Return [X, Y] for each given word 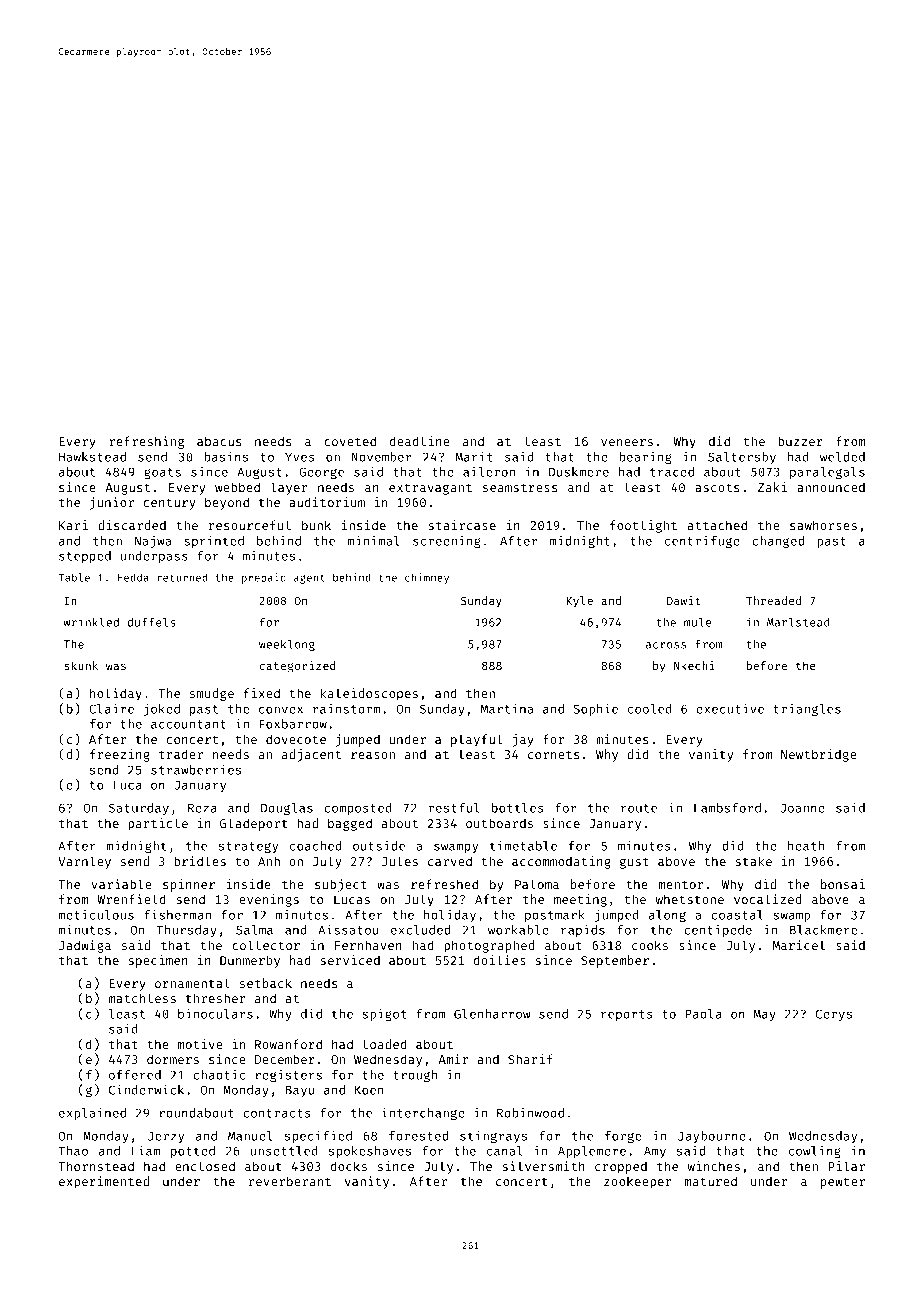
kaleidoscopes [369, 694]
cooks [650, 945]
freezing [120, 755]
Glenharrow [492, 1014]
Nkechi [694, 665]
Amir [453, 1059]
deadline [420, 441]
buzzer [800, 441]
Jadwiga [85, 946]
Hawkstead [92, 457]
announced [831, 487]
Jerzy [166, 1137]
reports [627, 1015]
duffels [151, 622]
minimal [374, 540]
